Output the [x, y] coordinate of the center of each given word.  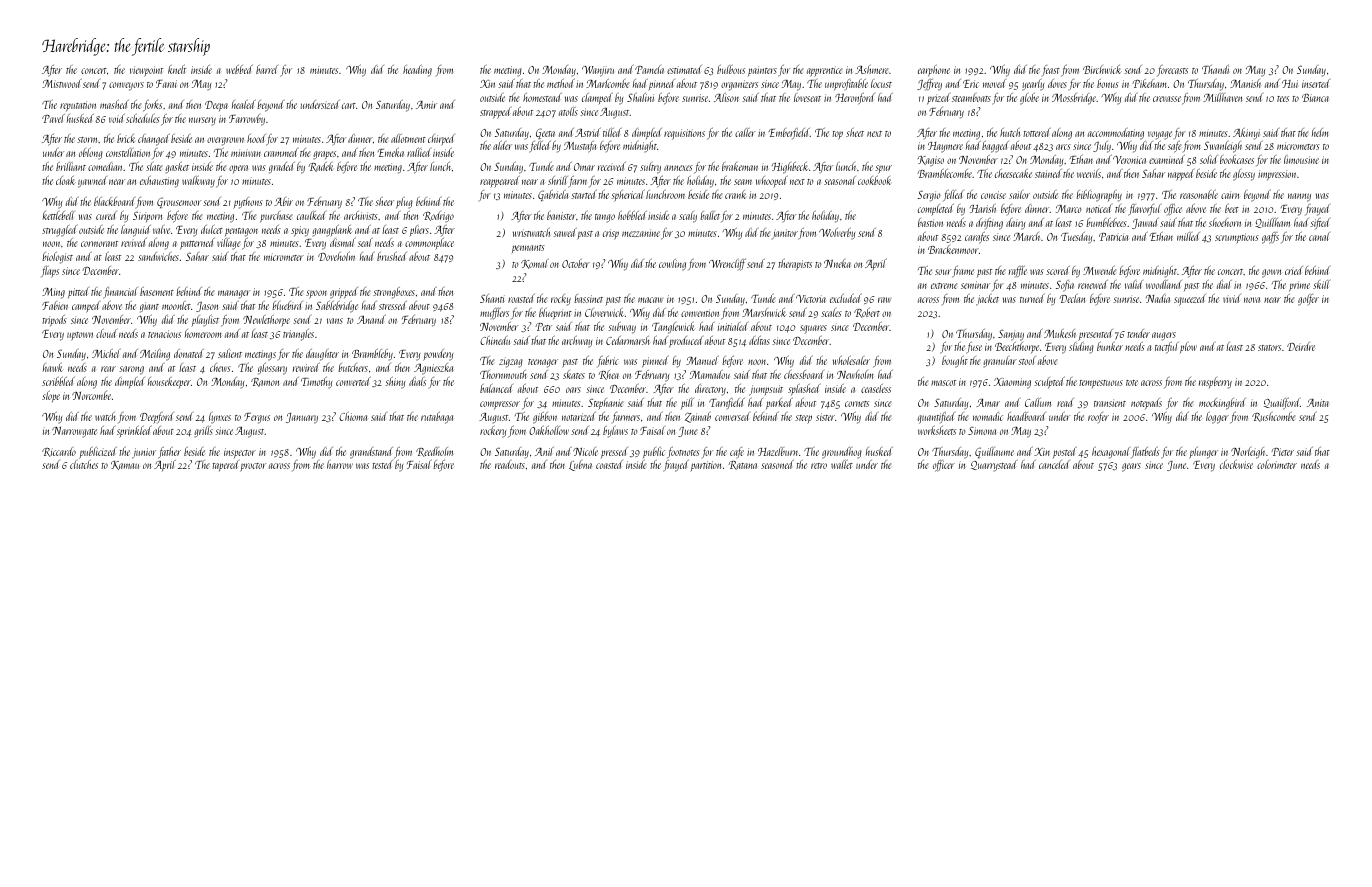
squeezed [1190, 300]
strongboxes [394, 293]
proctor [253, 467]
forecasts [1172, 70]
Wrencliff [727, 265]
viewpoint [146, 71]
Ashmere [871, 69]
